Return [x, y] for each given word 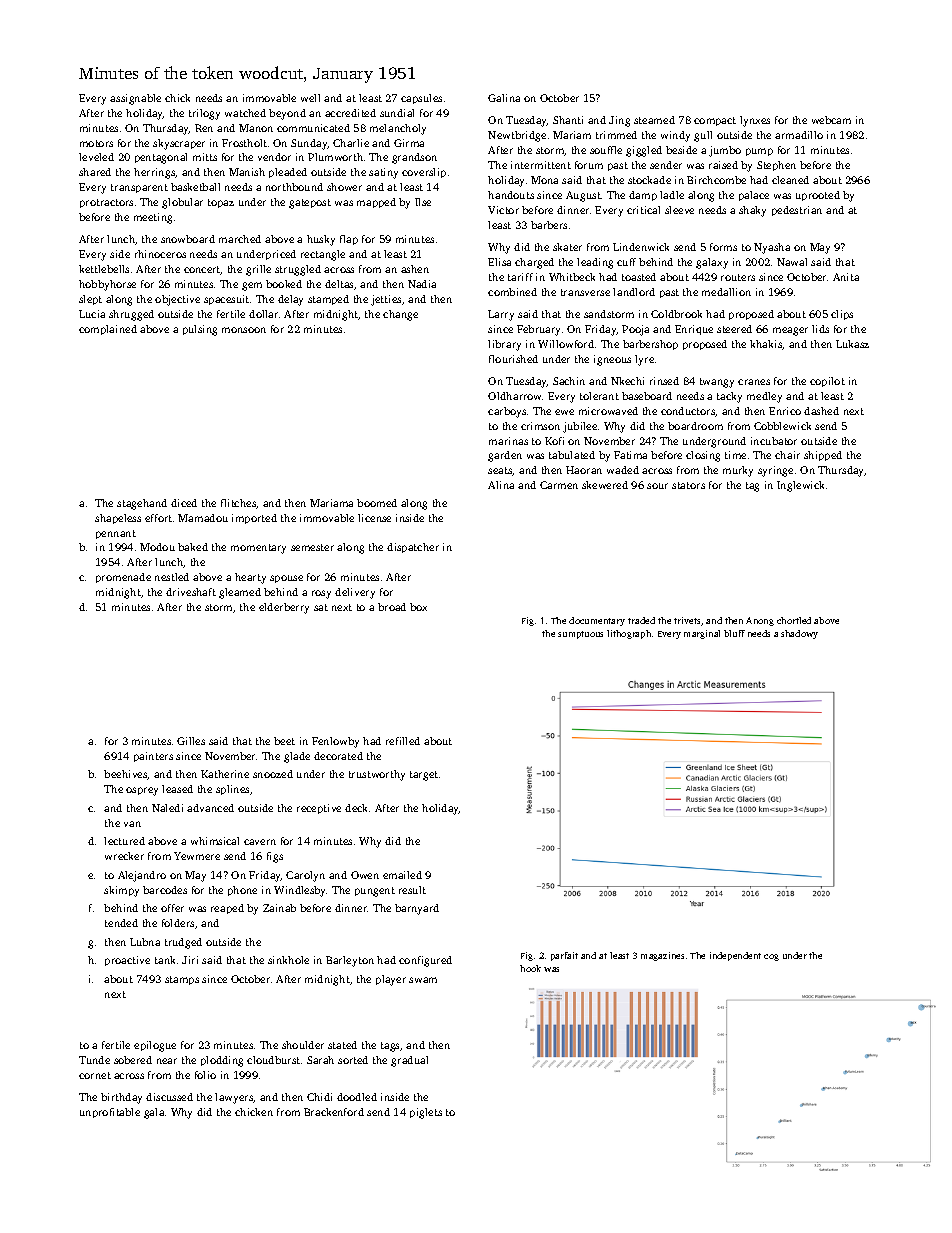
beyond [287, 114]
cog [771, 957]
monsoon [244, 330]
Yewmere [197, 856]
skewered [605, 485]
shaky [752, 211]
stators [688, 485]
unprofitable [110, 1113]
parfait [564, 956]
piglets [426, 1113]
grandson [414, 158]
